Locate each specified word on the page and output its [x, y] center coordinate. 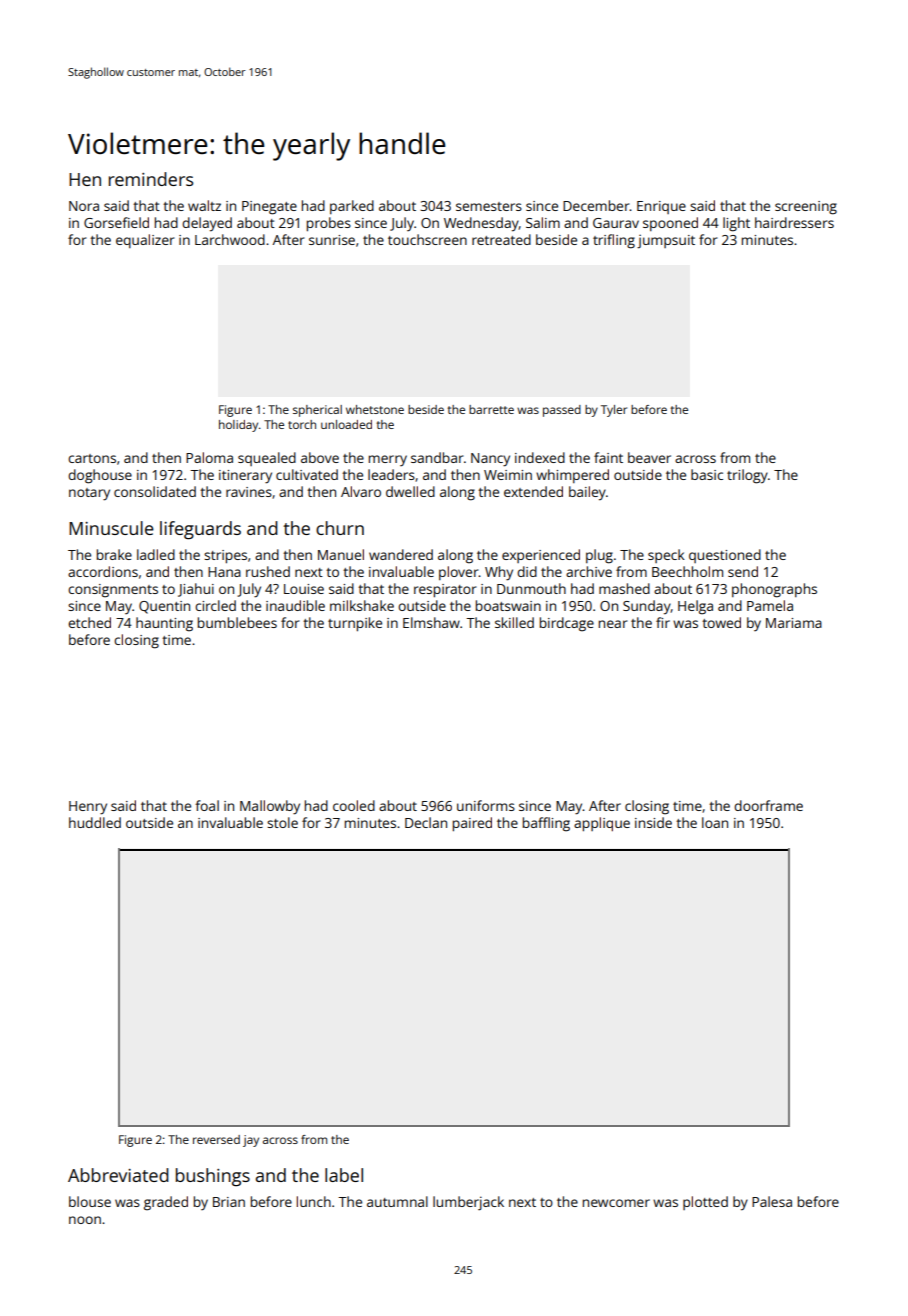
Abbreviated [118, 1175]
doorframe [768, 805]
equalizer [145, 241]
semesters [489, 206]
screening [806, 208]
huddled [95, 822]
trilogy [747, 476]
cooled [354, 805]
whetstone [375, 409]
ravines [249, 492]
